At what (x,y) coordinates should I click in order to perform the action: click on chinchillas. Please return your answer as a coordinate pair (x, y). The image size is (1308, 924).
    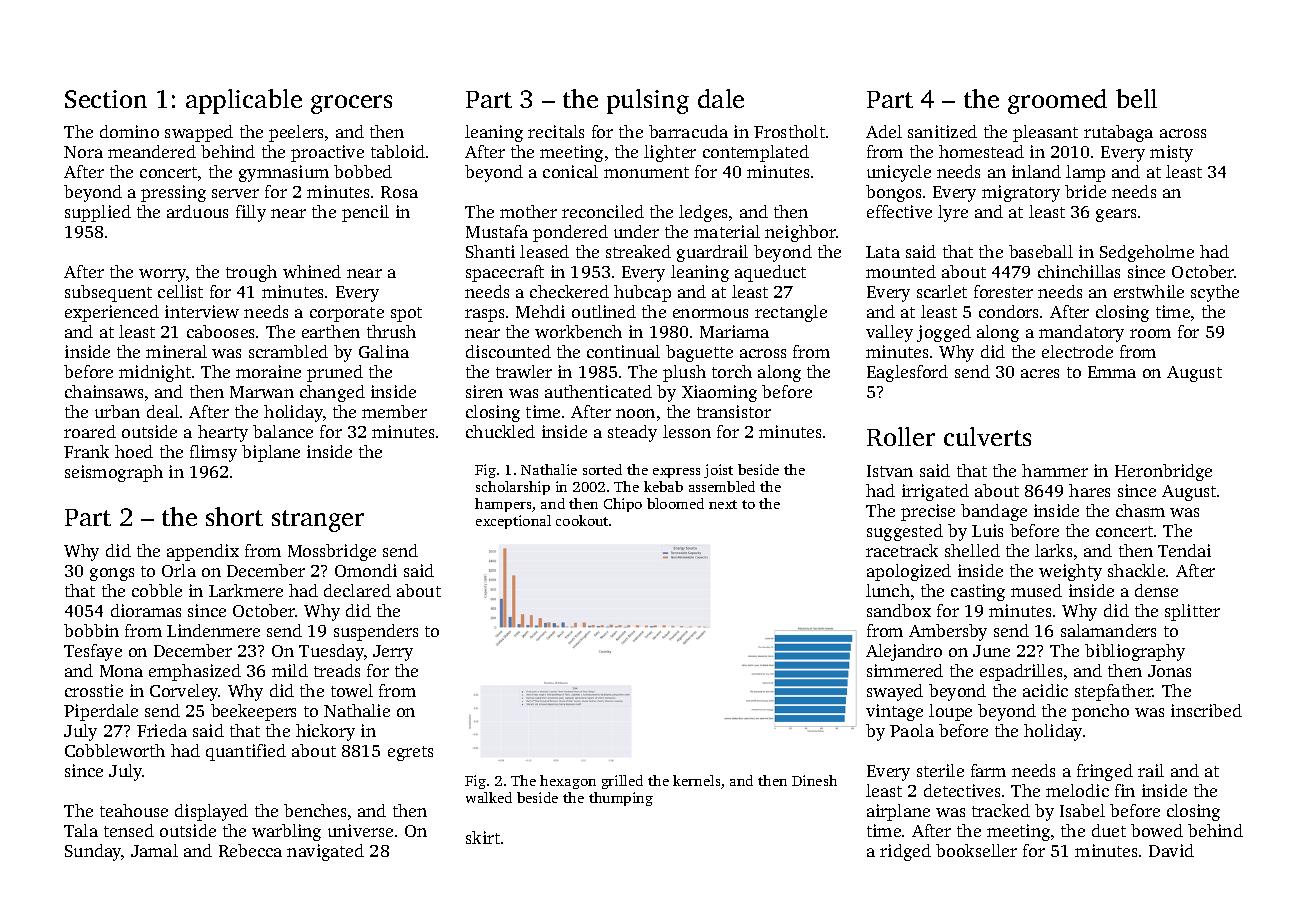
    Looking at the image, I should click on (1079, 271).
